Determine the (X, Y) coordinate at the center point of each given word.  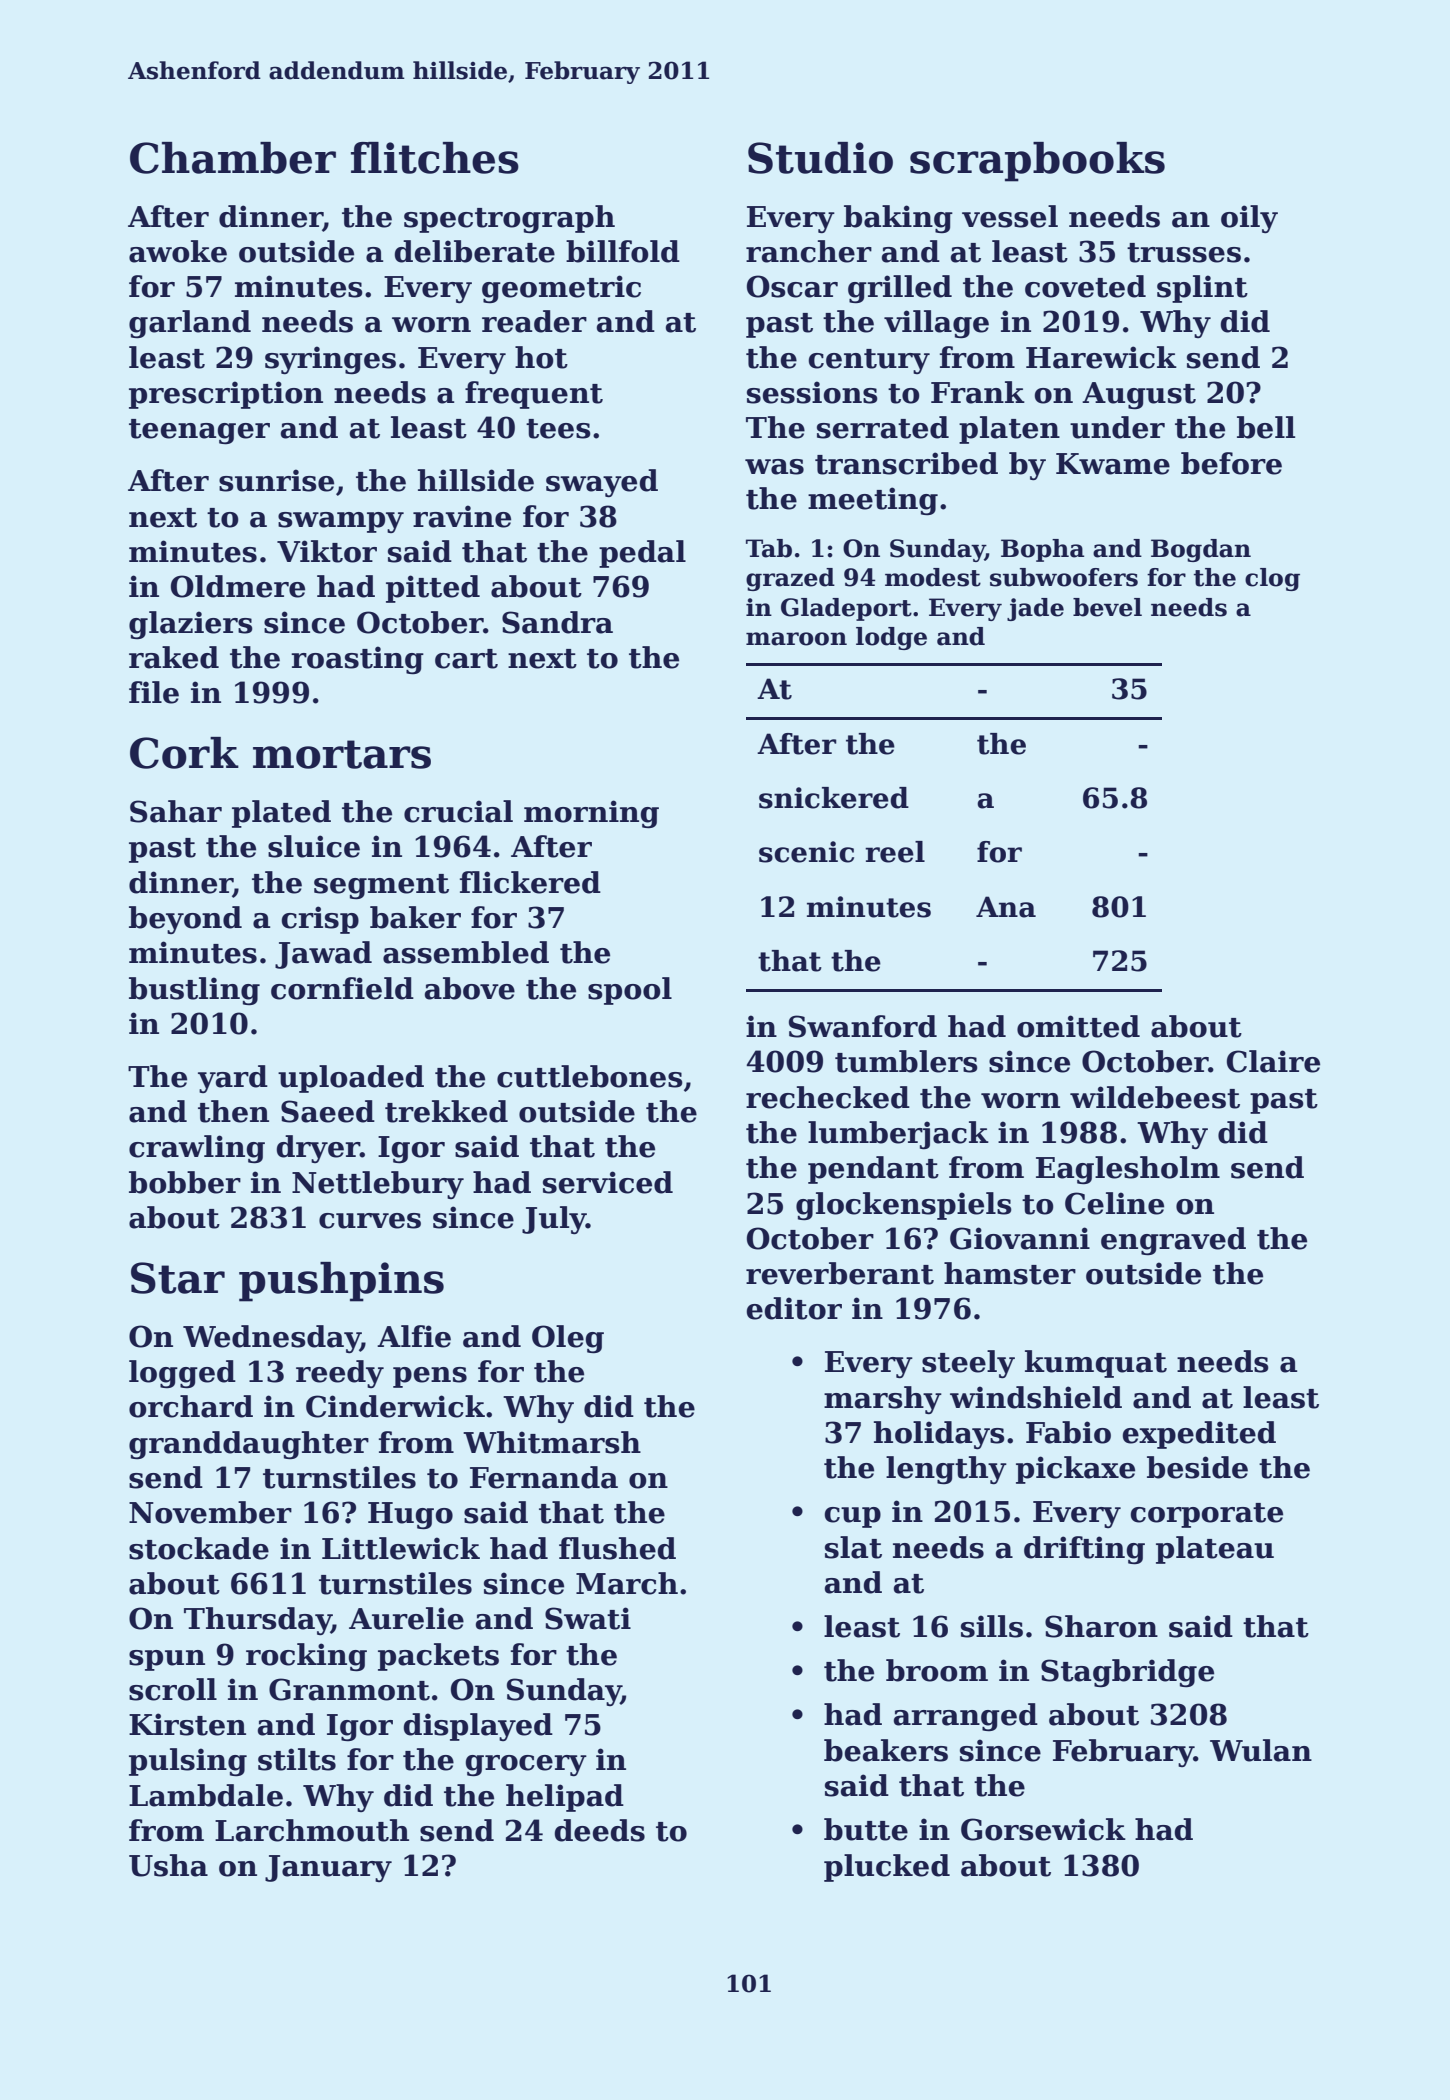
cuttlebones (590, 1076)
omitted (1078, 1026)
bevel (1107, 607)
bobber (185, 1182)
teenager (199, 432)
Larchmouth (312, 1830)
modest (933, 577)
